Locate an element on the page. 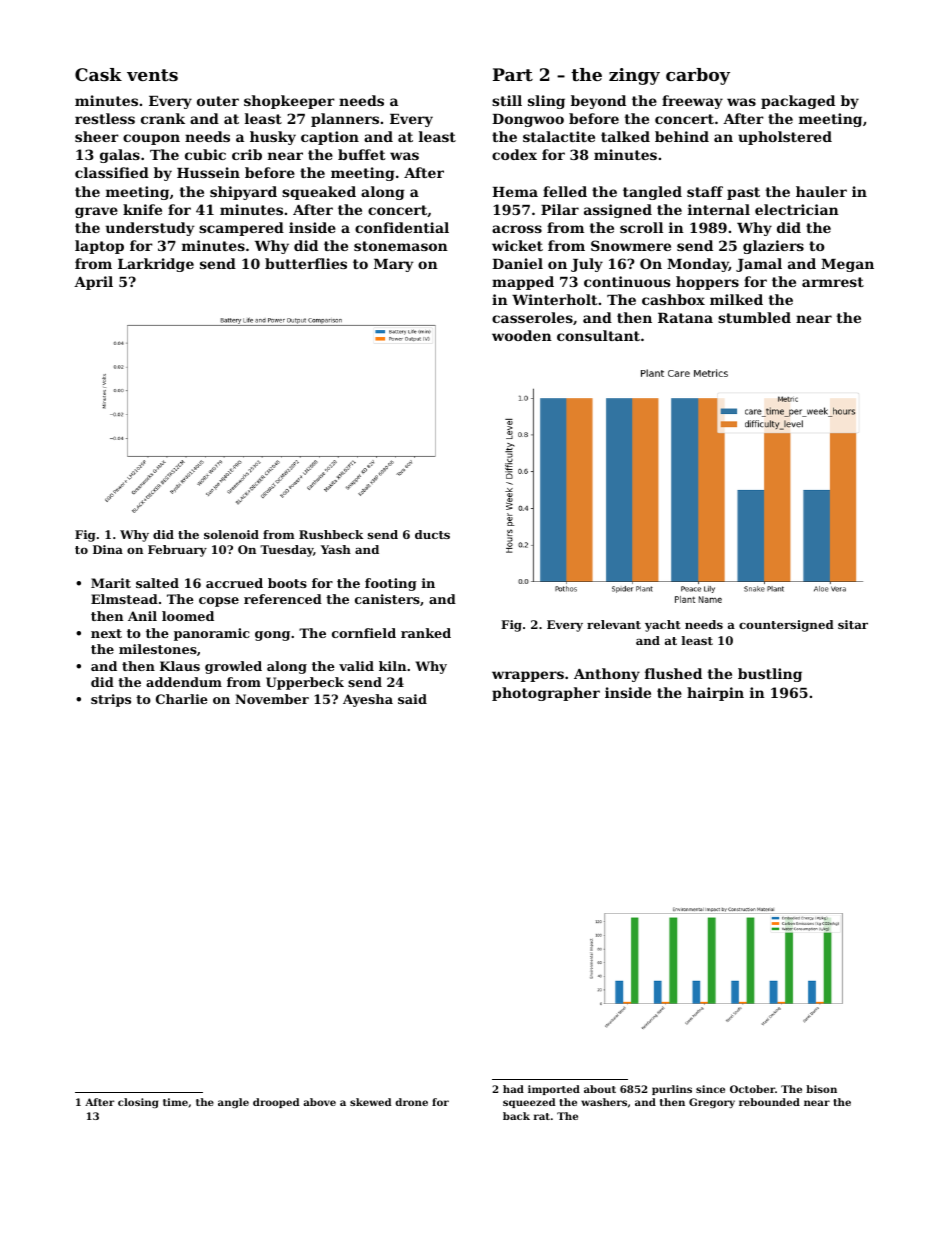 The width and height of the document is (952, 1233). said is located at coordinates (412, 699).
